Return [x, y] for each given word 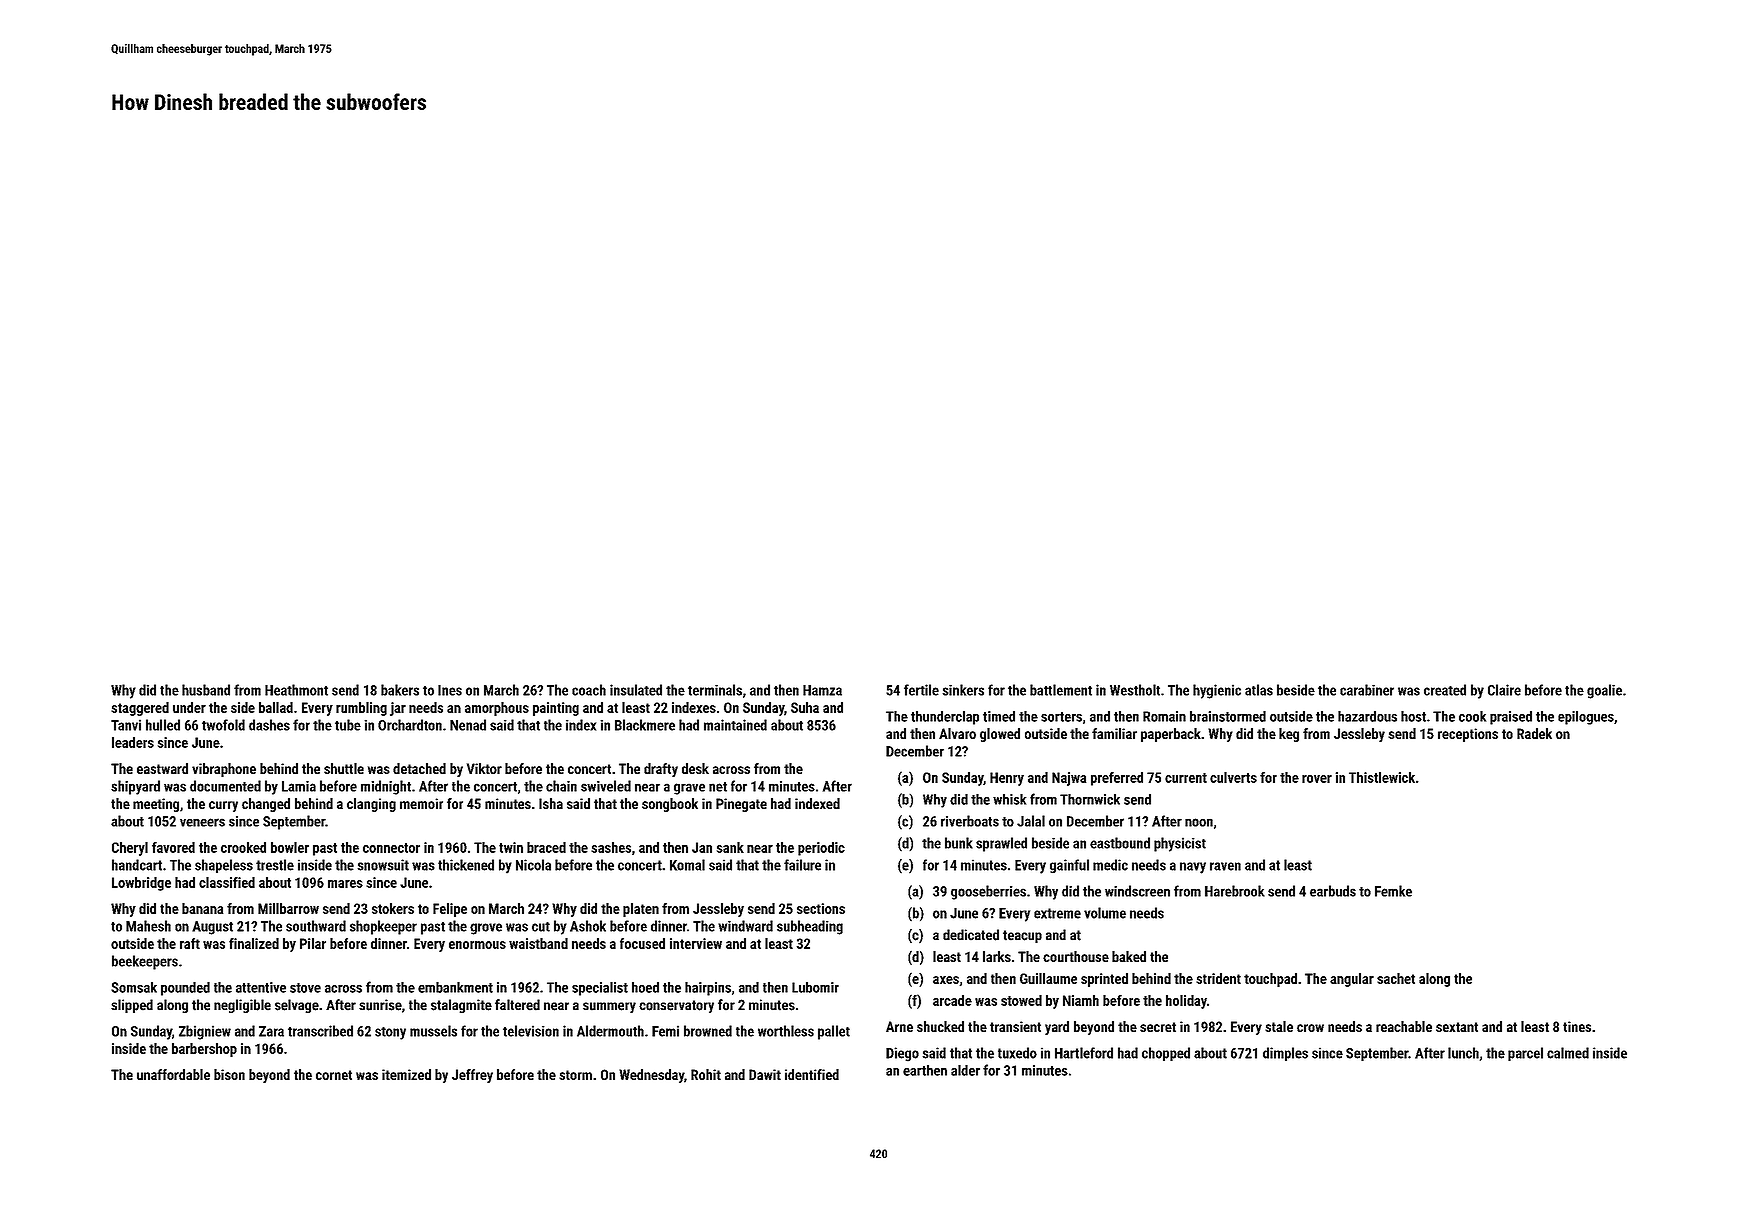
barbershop [204, 1050]
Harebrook [1235, 891]
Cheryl [130, 849]
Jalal [1031, 821]
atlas [1259, 690]
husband [206, 690]
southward [316, 926]
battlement [1061, 690]
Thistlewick [1382, 777]
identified [812, 1074]
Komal [687, 865]
